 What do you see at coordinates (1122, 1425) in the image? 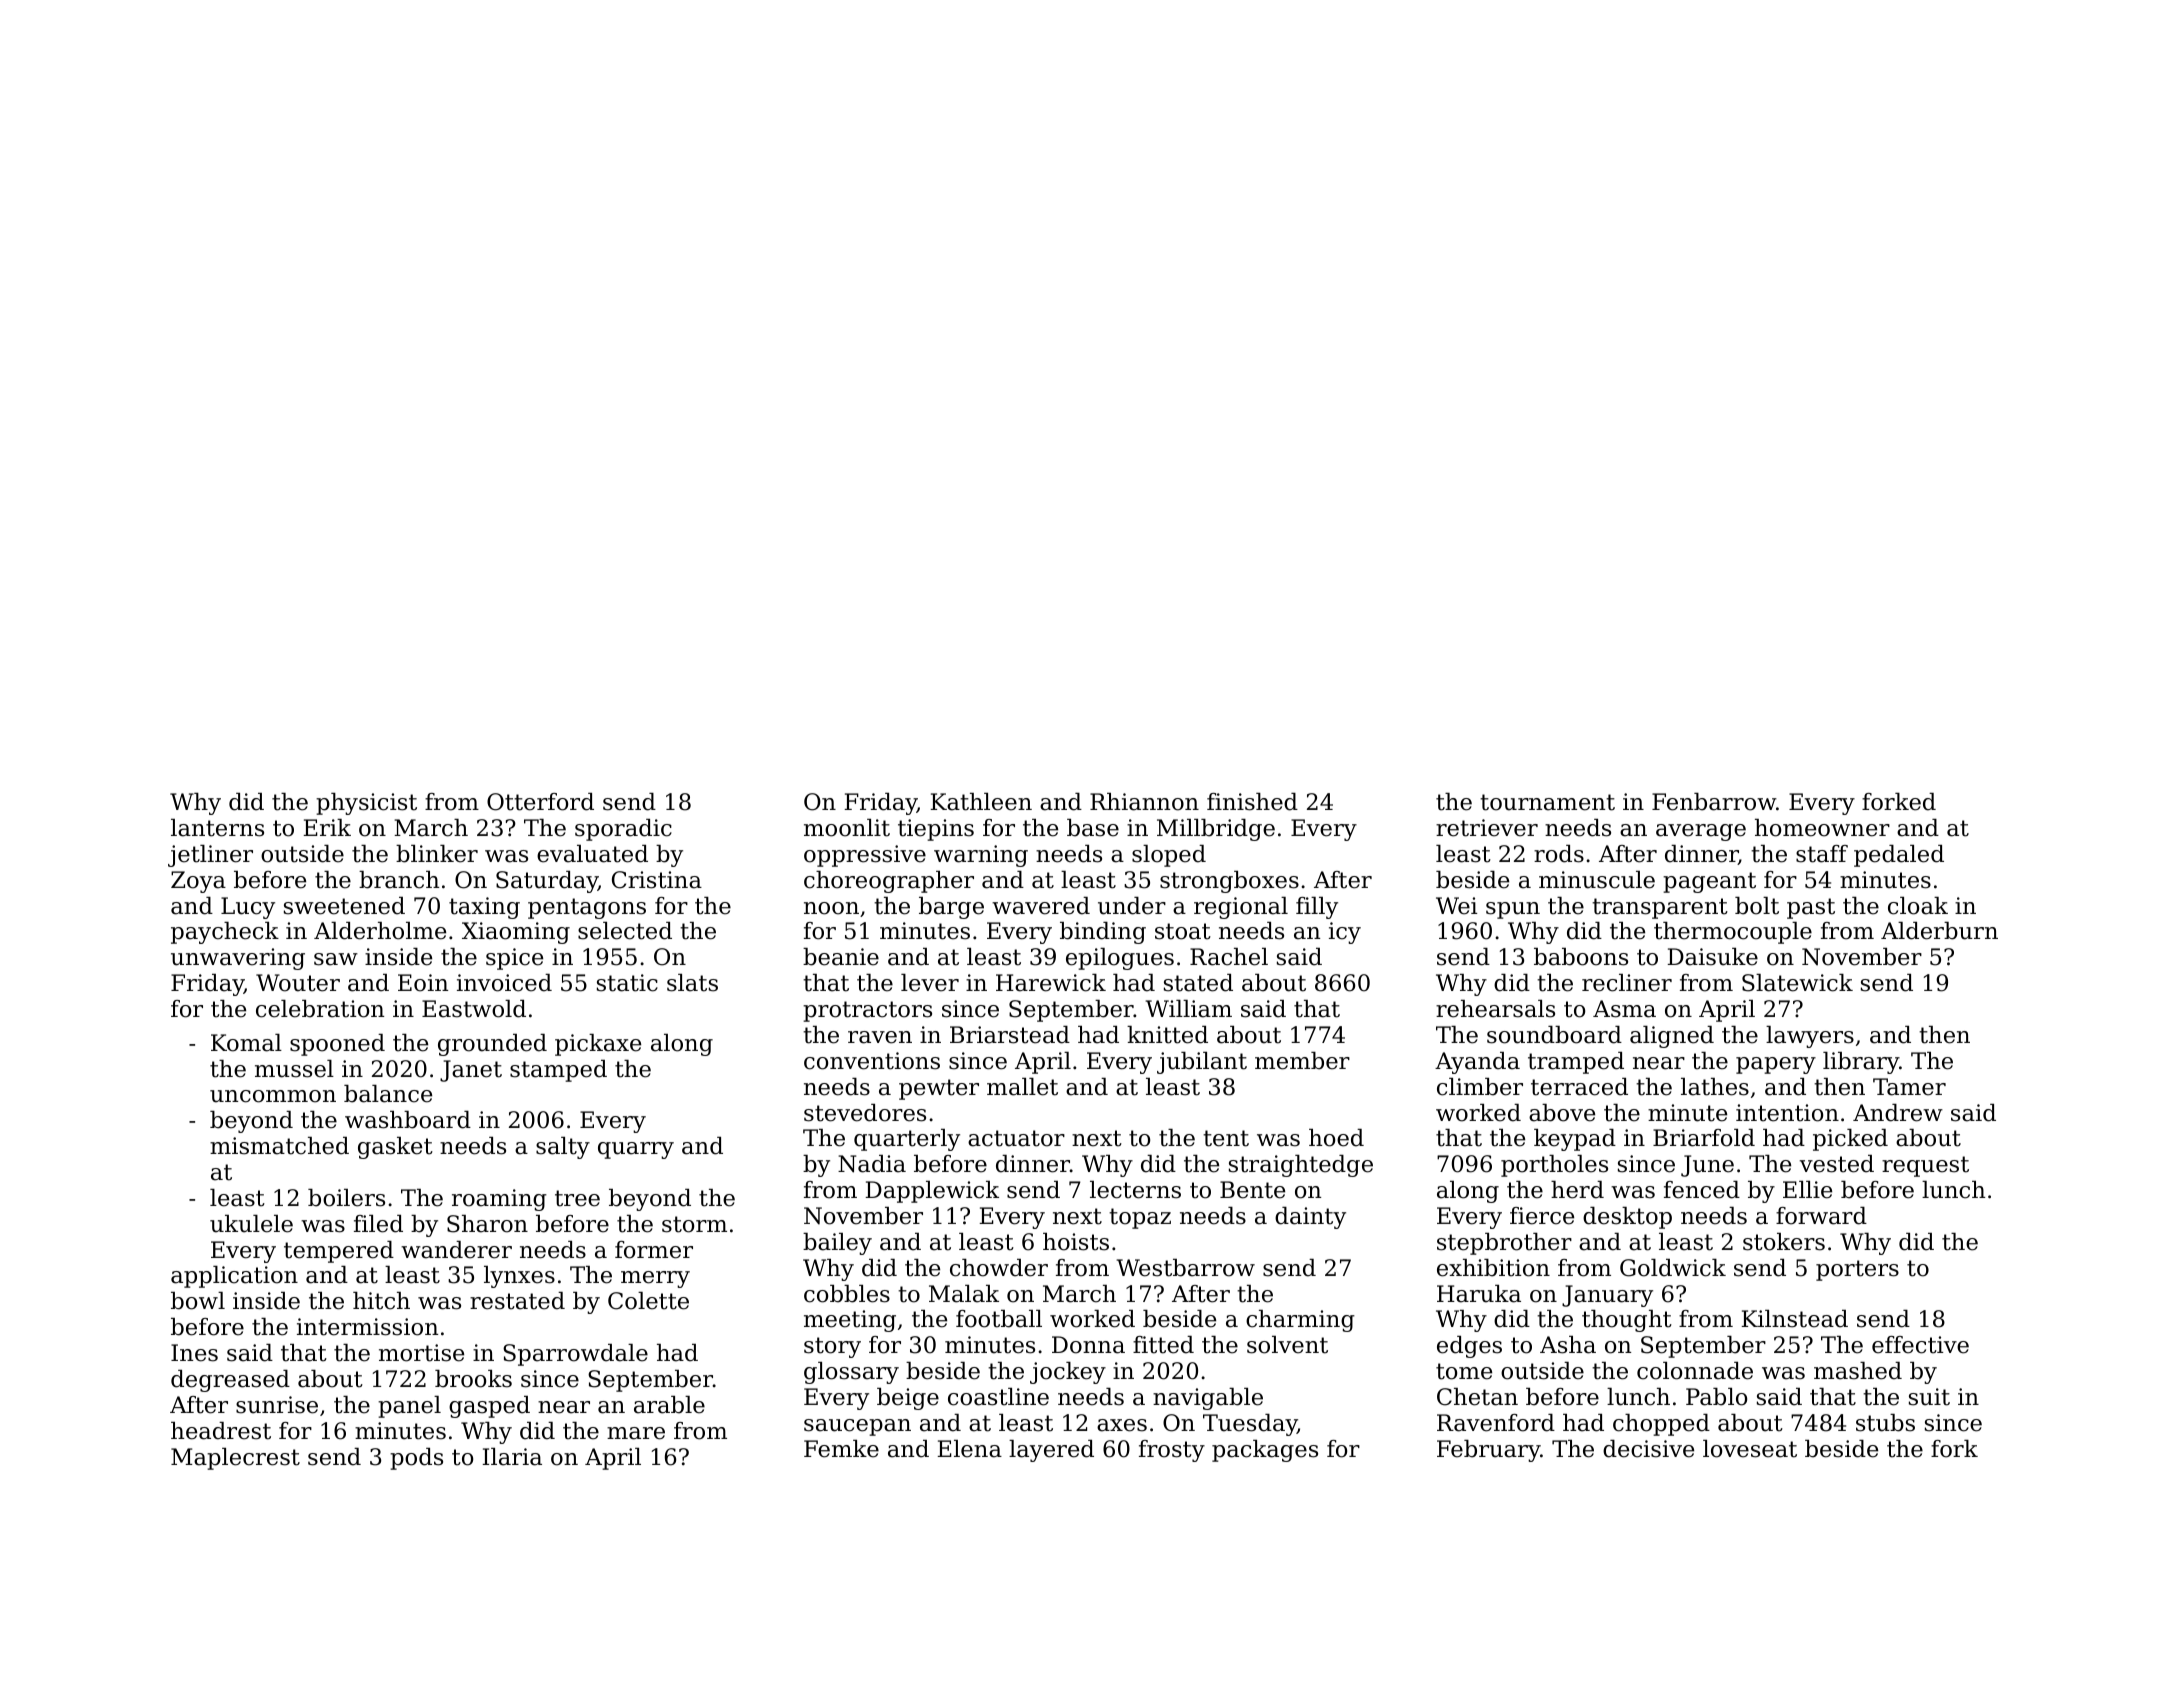
I see `axes` at bounding box center [1122, 1425].
